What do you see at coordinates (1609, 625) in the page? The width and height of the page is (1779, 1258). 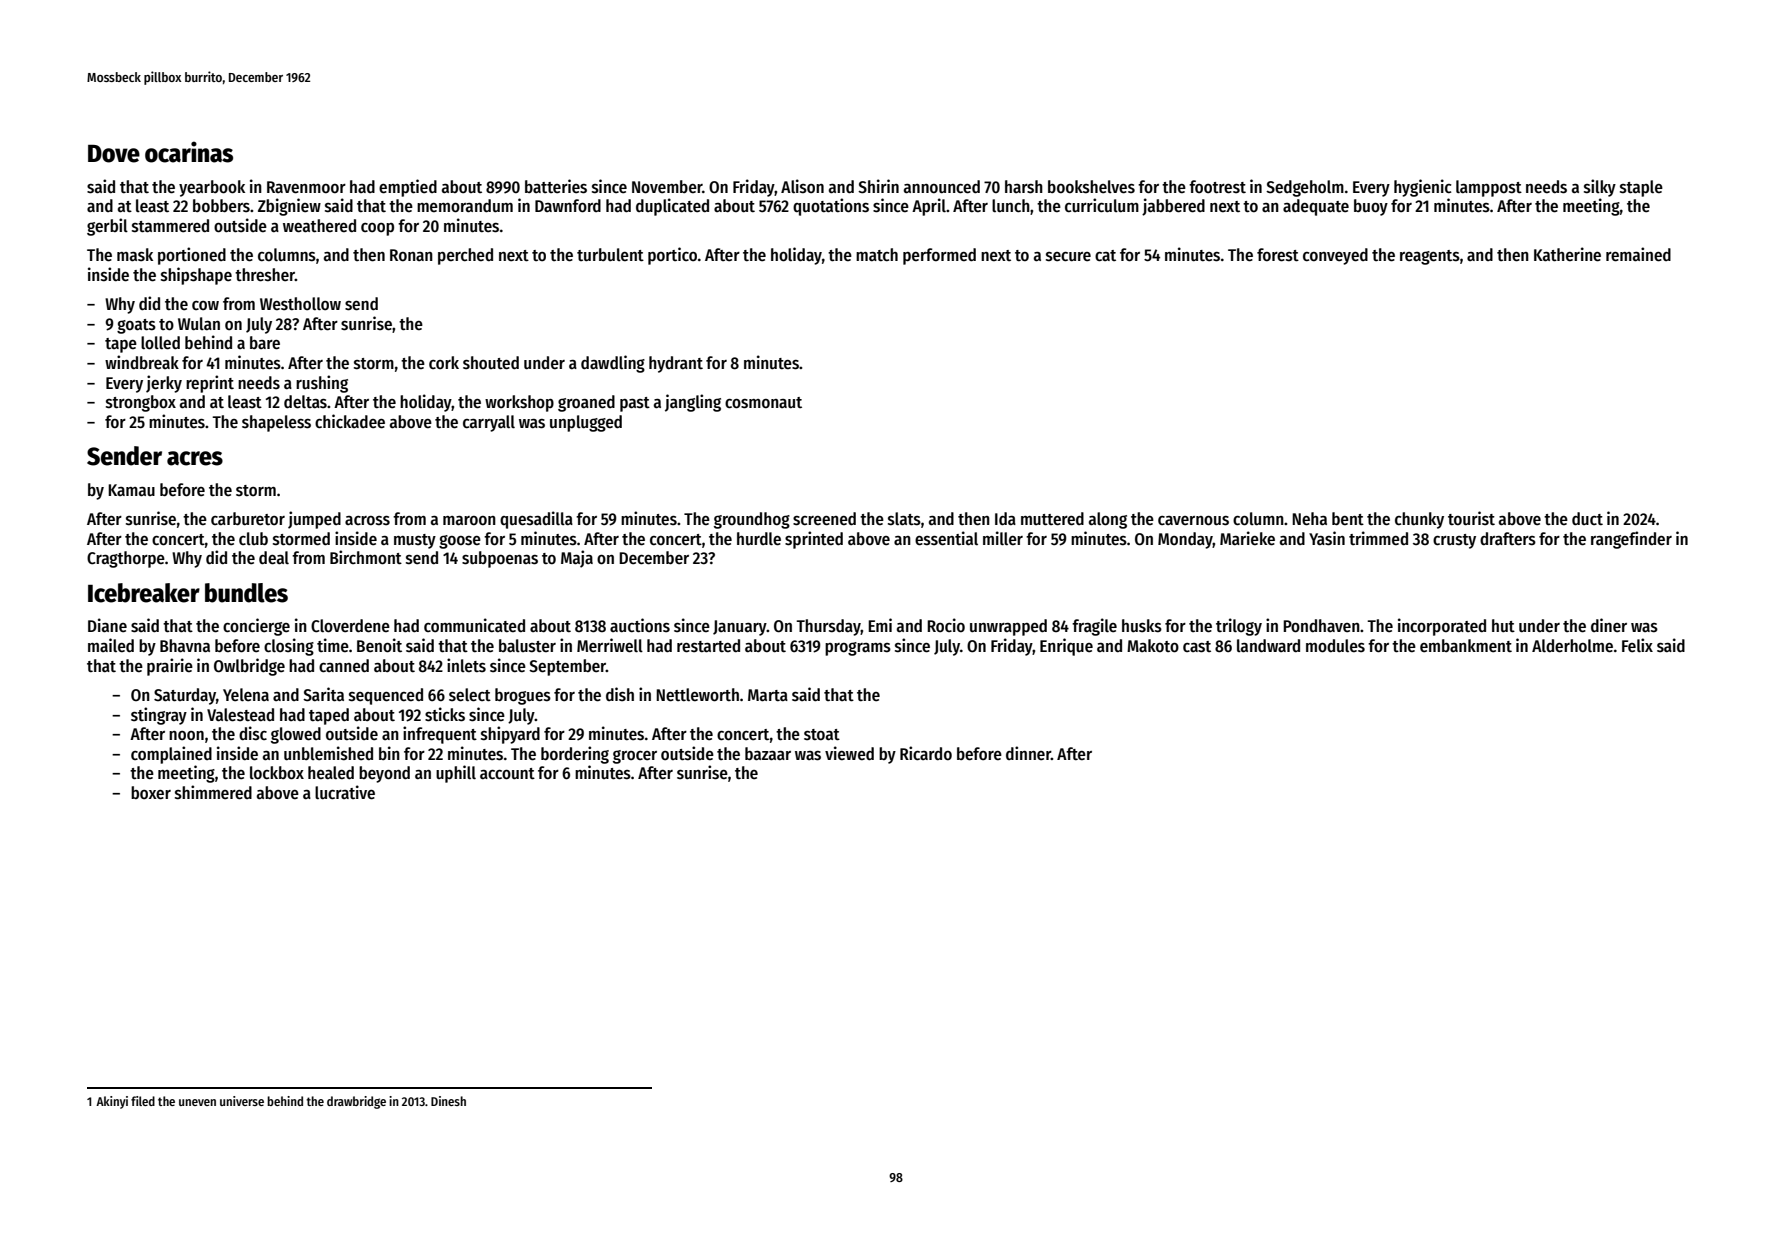 I see `diner` at bounding box center [1609, 625].
